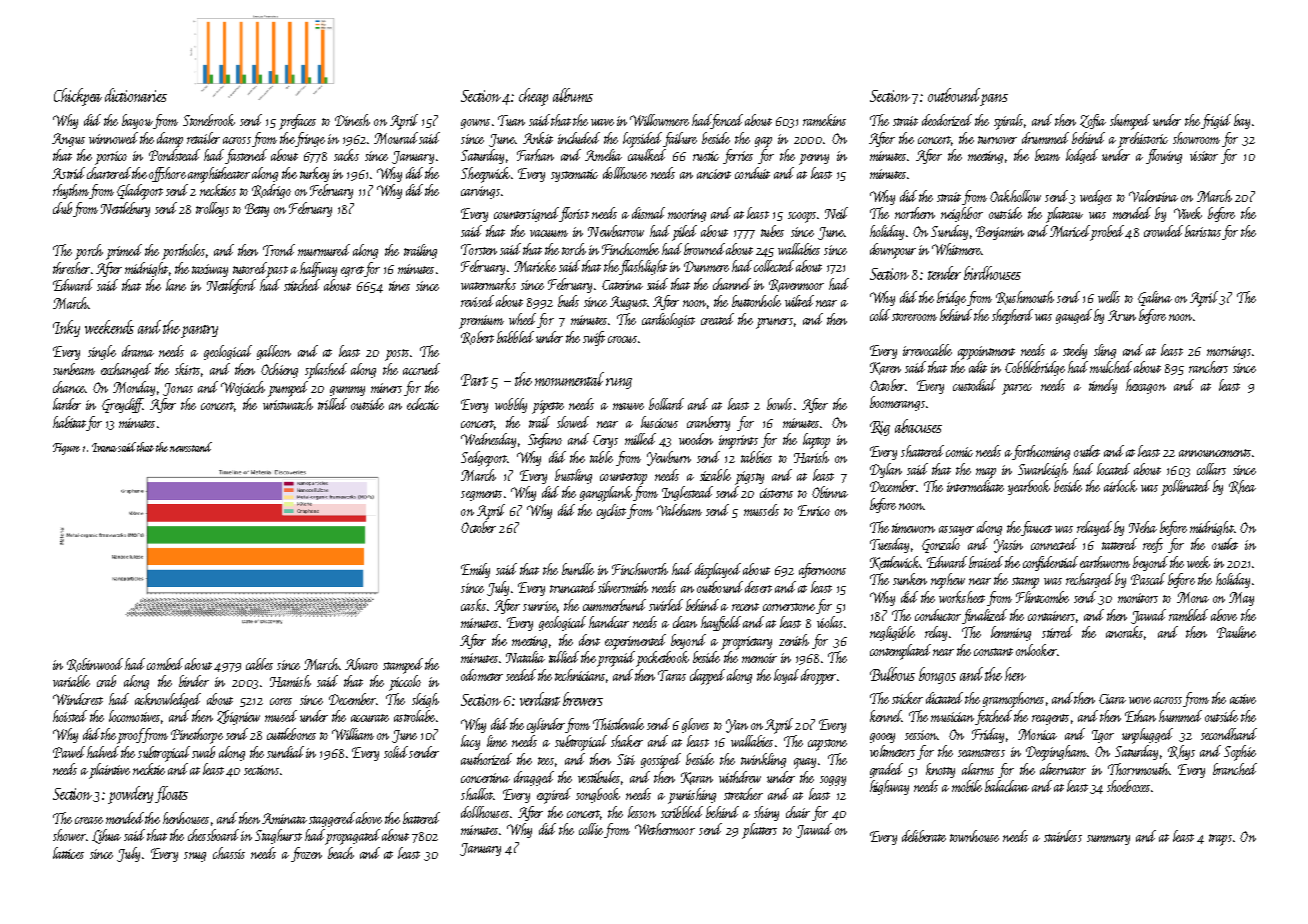 The height and width of the page is (924, 1308). I want to click on tender, so click(944, 273).
